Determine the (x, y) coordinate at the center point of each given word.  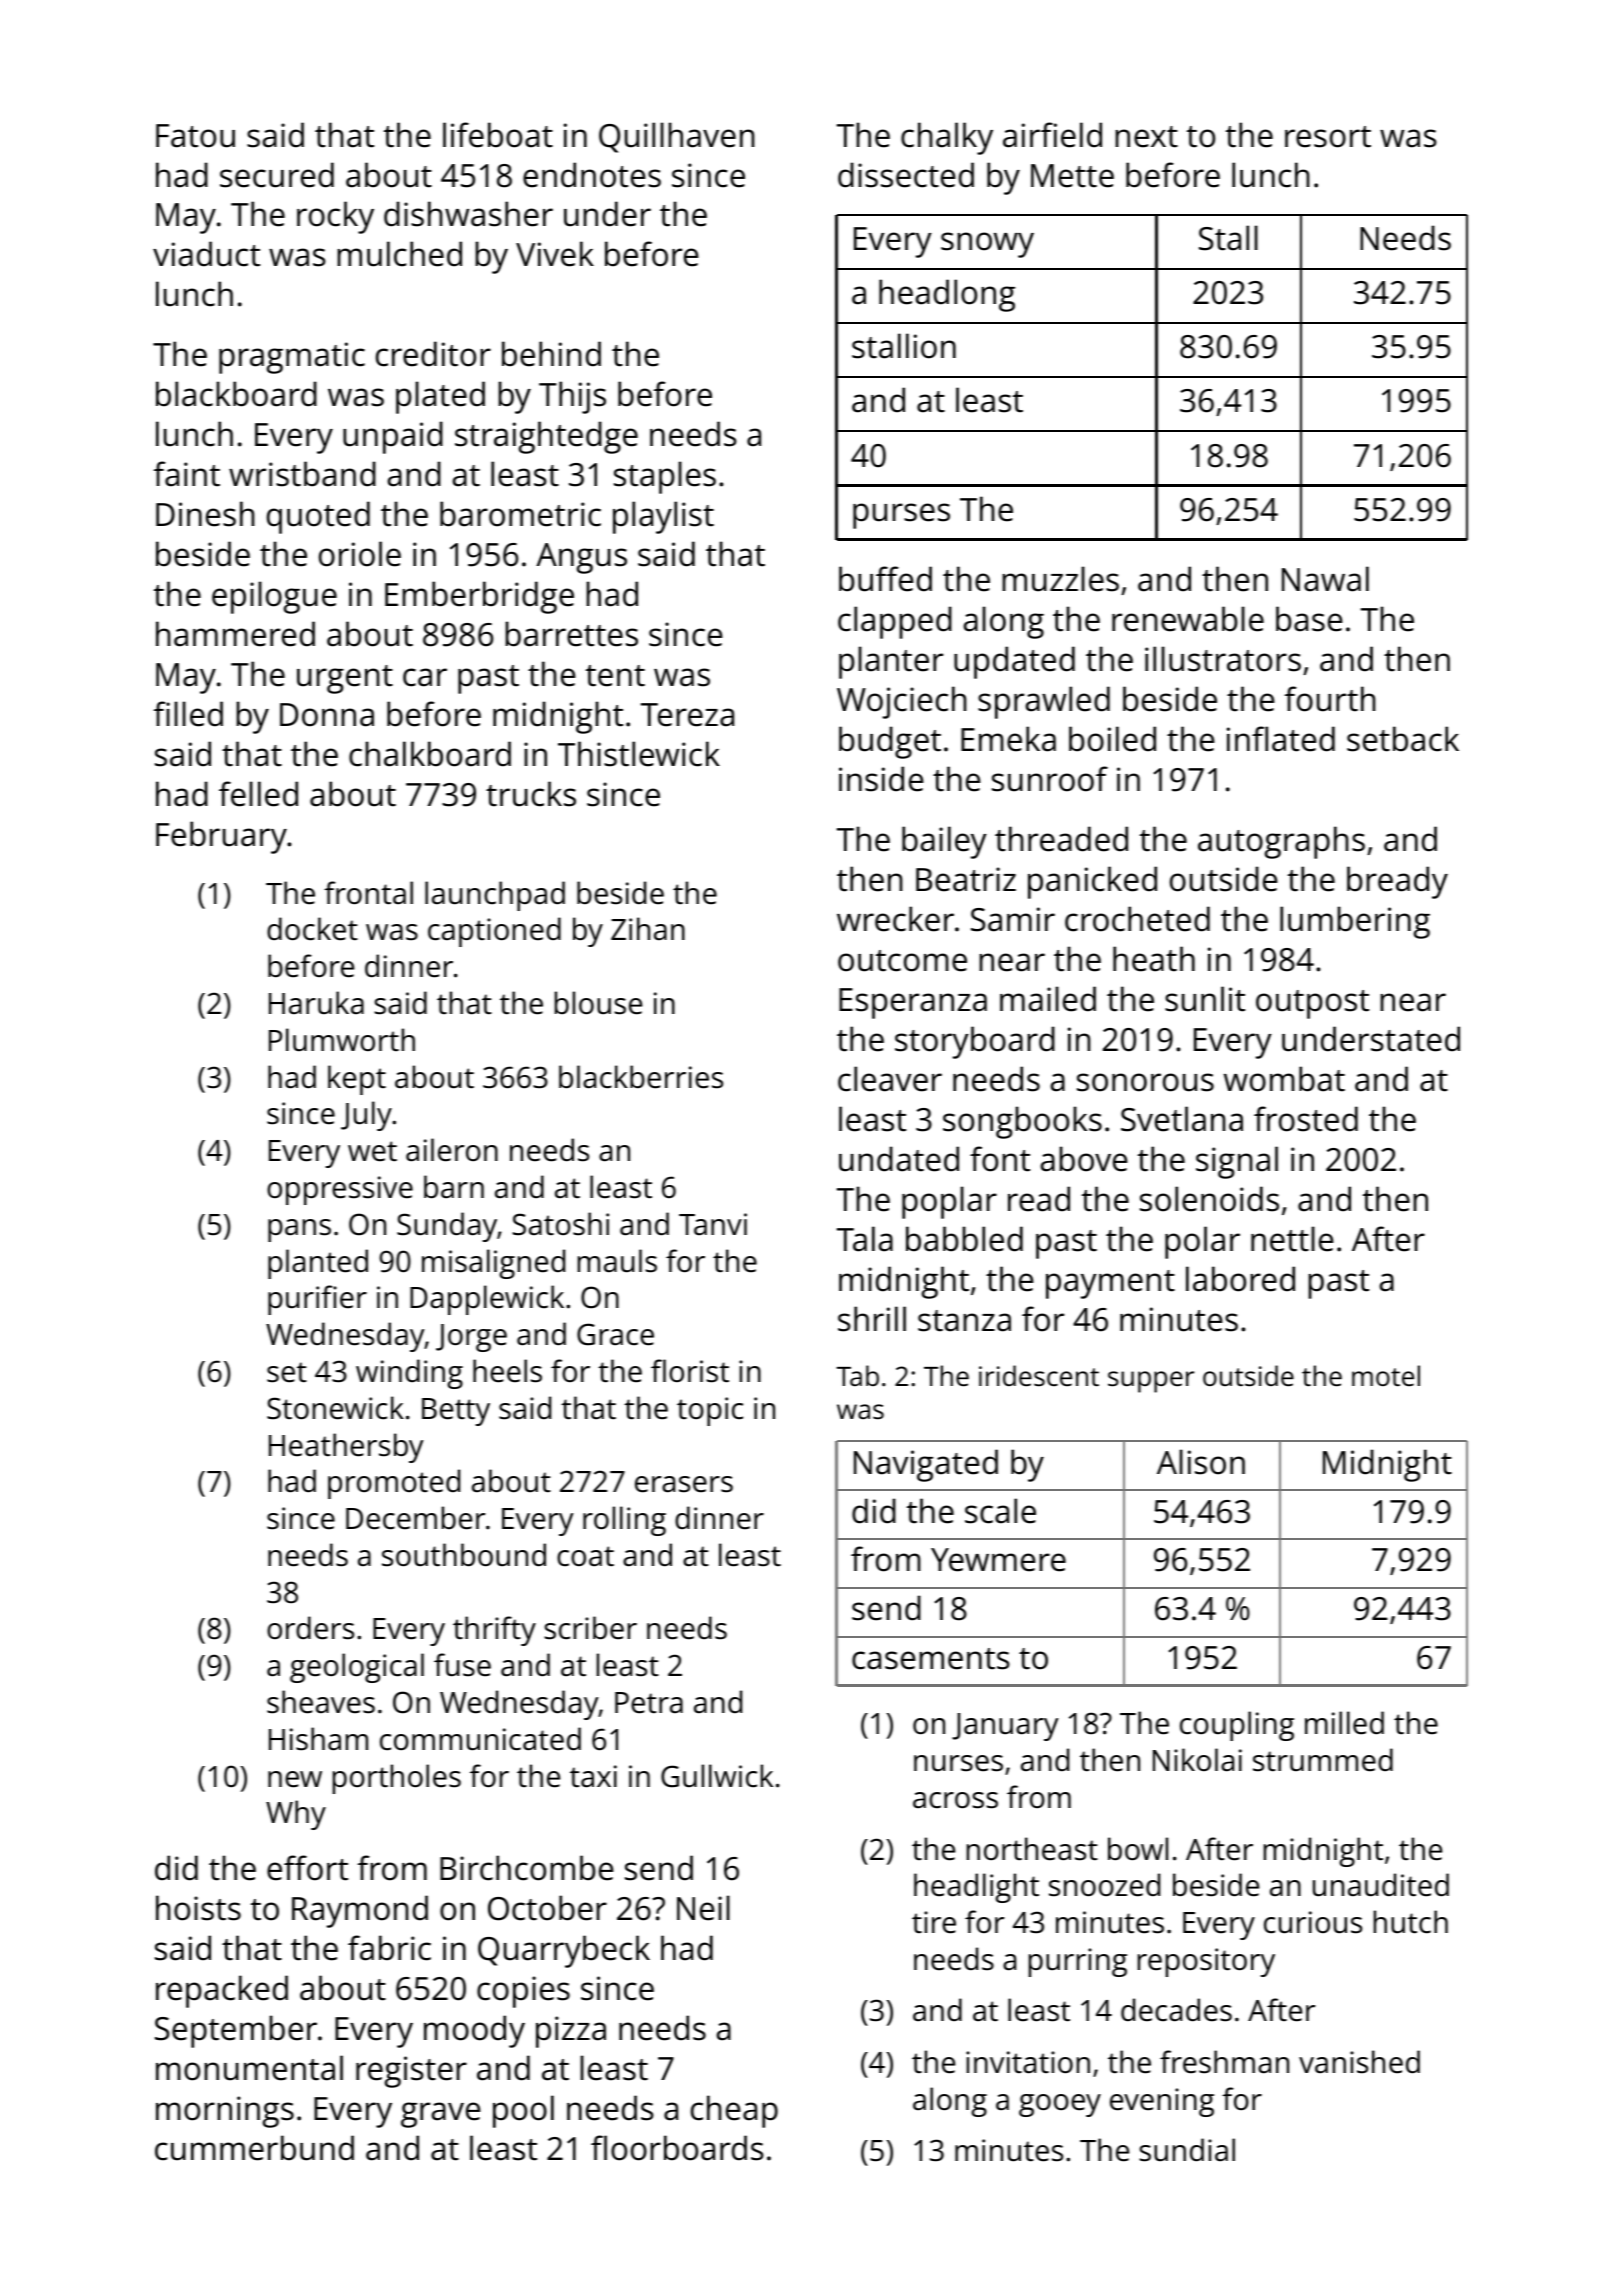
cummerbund (254, 2148)
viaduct (206, 254)
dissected (906, 175)
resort (1328, 137)
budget (890, 742)
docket (312, 929)
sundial (1187, 2150)
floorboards (677, 2148)
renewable (1188, 619)
